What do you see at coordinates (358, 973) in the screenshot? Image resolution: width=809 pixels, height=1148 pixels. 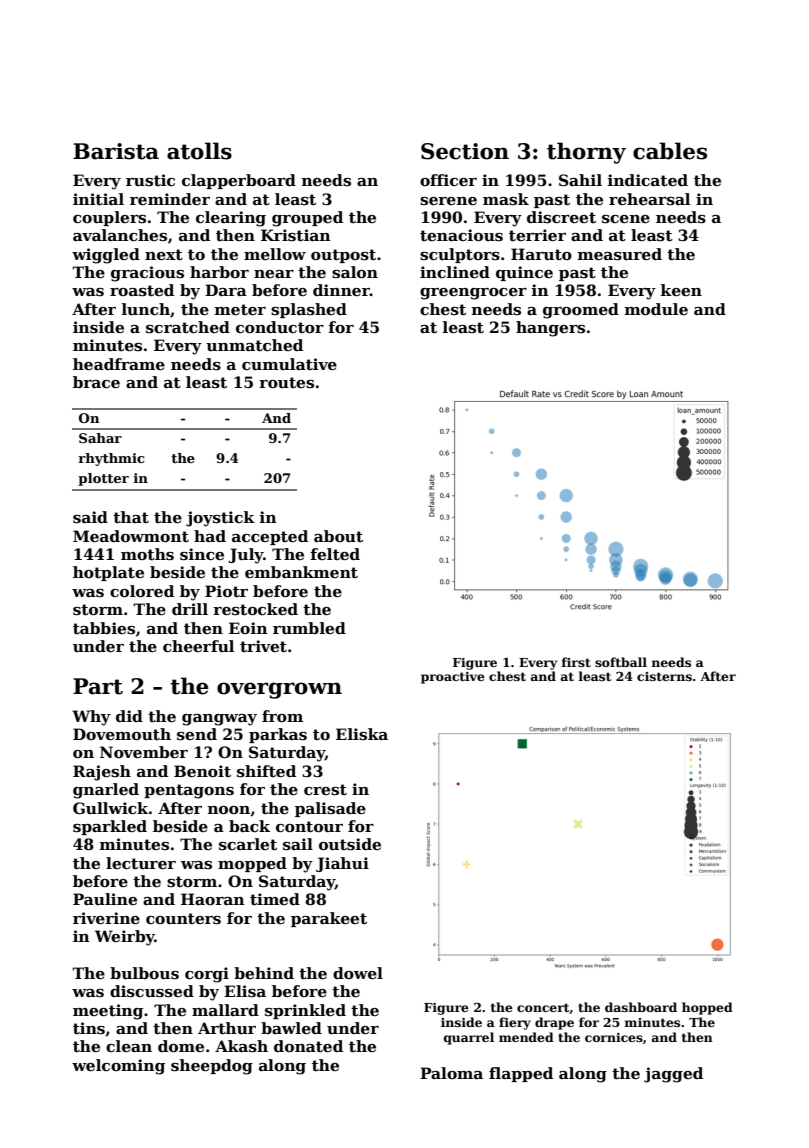 I see `dowel` at bounding box center [358, 973].
